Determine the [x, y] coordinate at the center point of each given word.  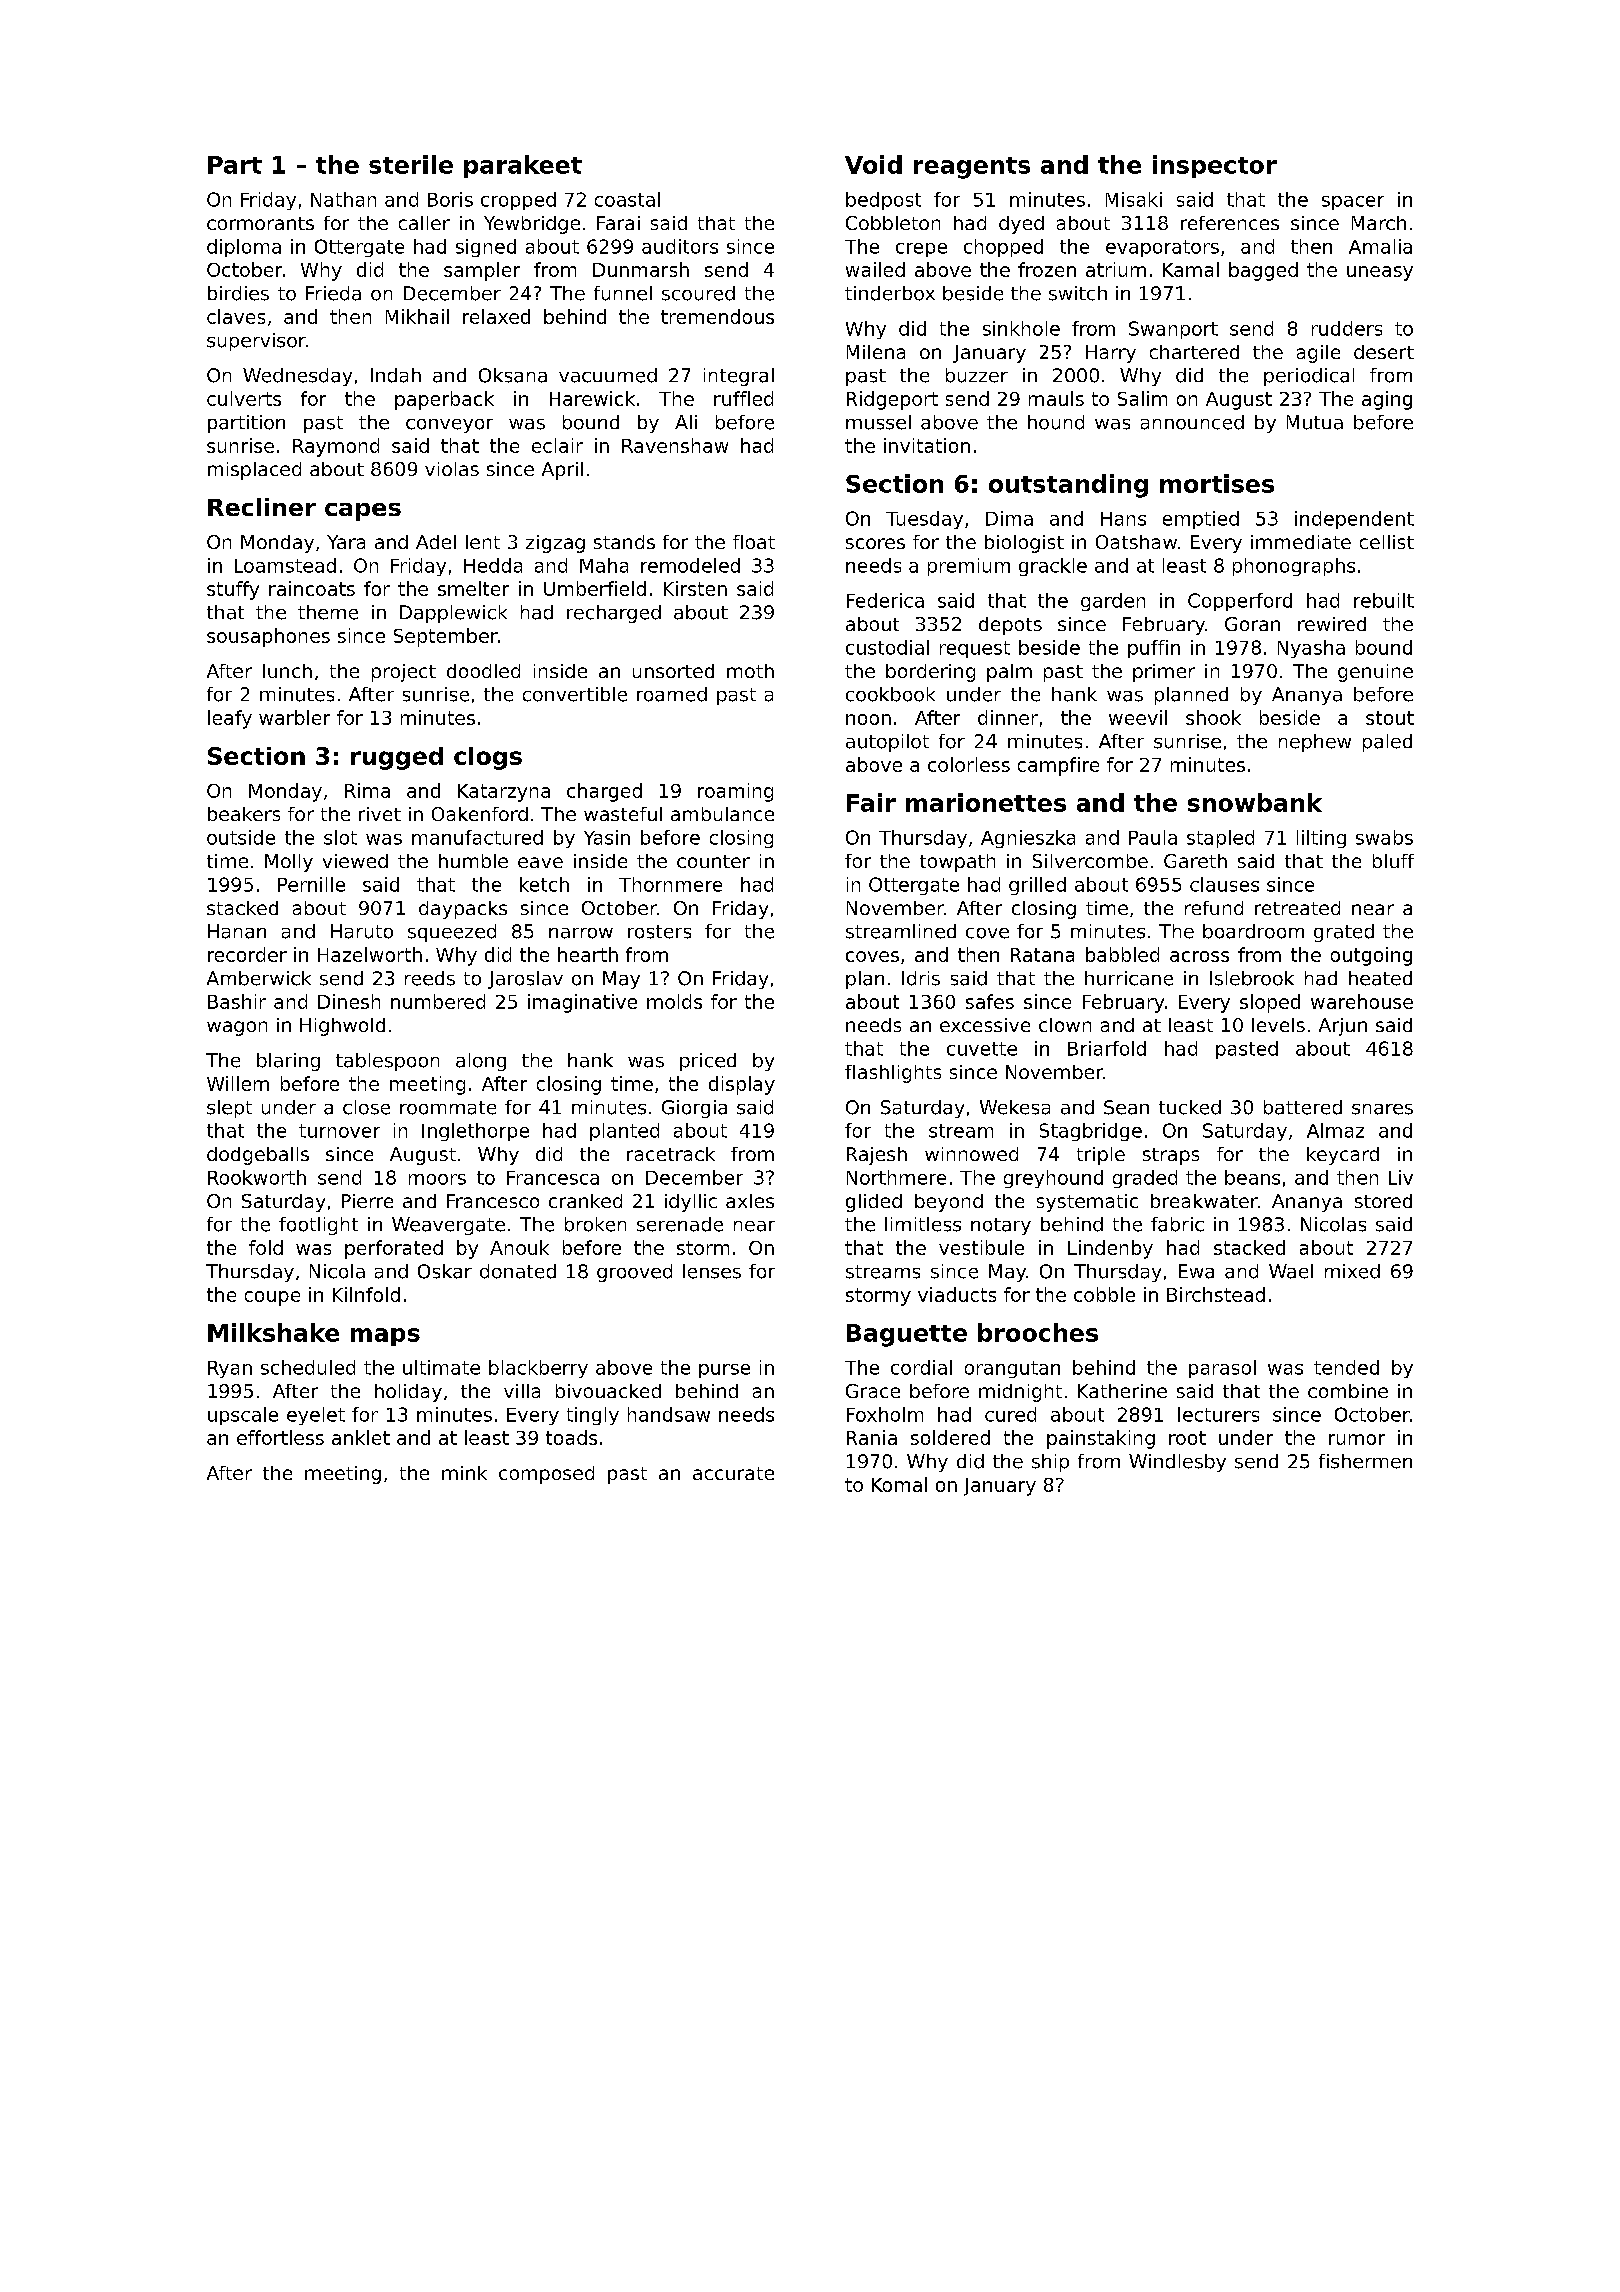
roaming [735, 792]
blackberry [538, 1369]
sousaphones [268, 637]
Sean [1126, 1107]
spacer [1353, 203]
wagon [237, 1028]
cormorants [260, 223]
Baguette [907, 1335]
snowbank [1255, 802]
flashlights [893, 1074]
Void [873, 164]
